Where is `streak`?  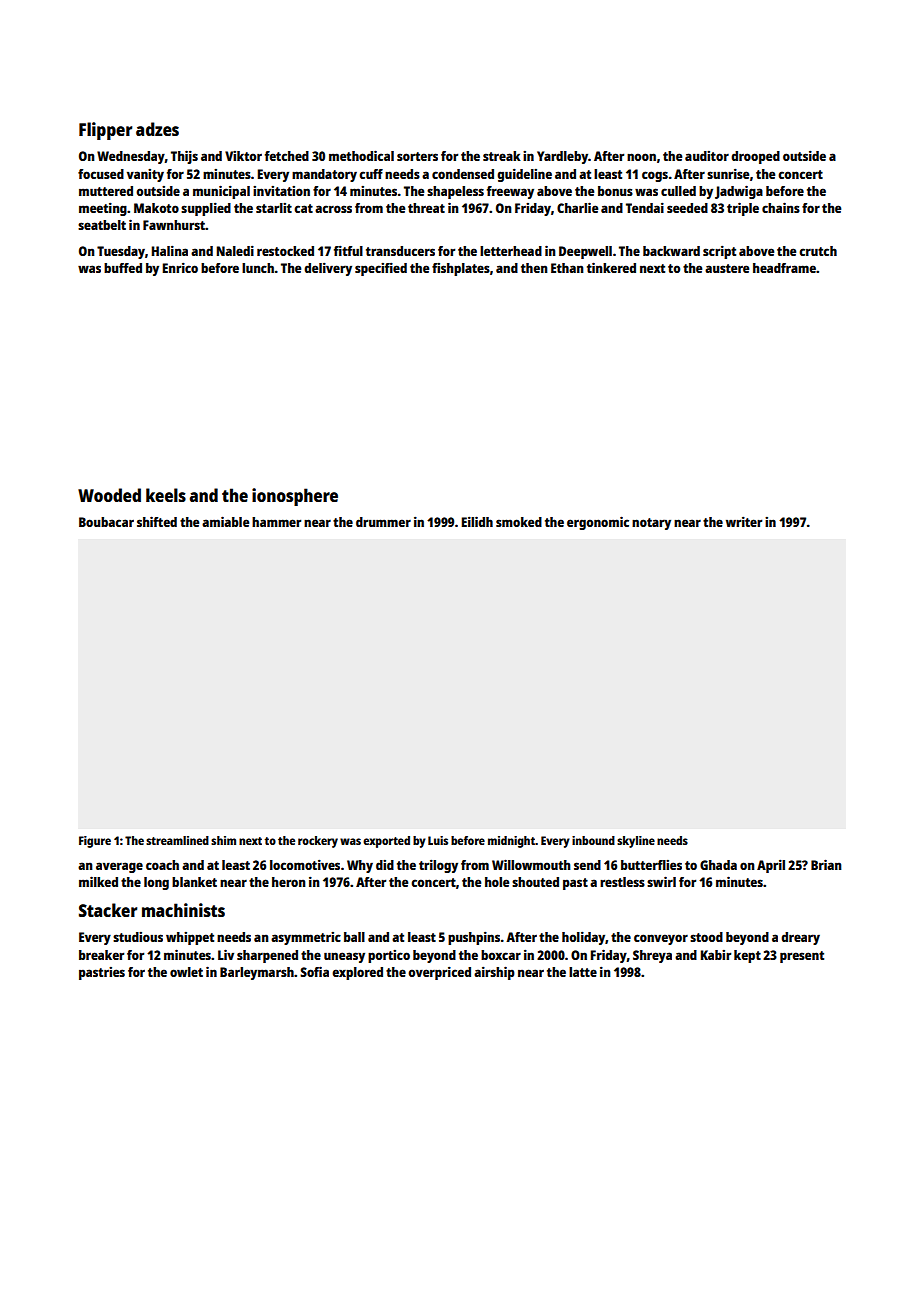
streak is located at coordinates (502, 156).
